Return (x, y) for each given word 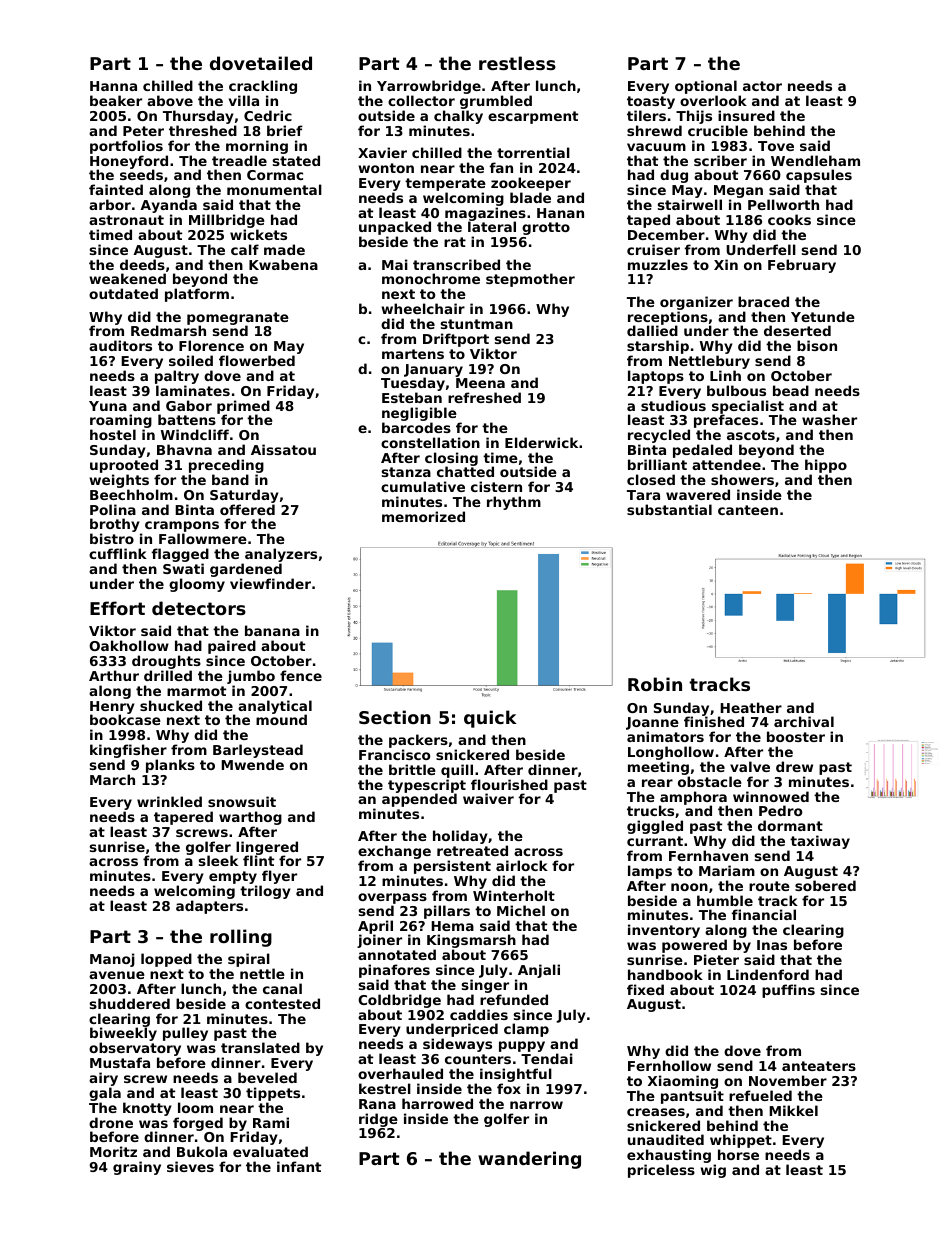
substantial (669, 509)
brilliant (657, 464)
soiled (191, 360)
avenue (117, 975)
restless (517, 63)
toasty (651, 102)
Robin (655, 684)
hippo (826, 466)
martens (413, 354)
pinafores (394, 971)
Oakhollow (129, 645)
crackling (263, 88)
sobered (825, 885)
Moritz (113, 1151)
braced (763, 301)
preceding (226, 466)
